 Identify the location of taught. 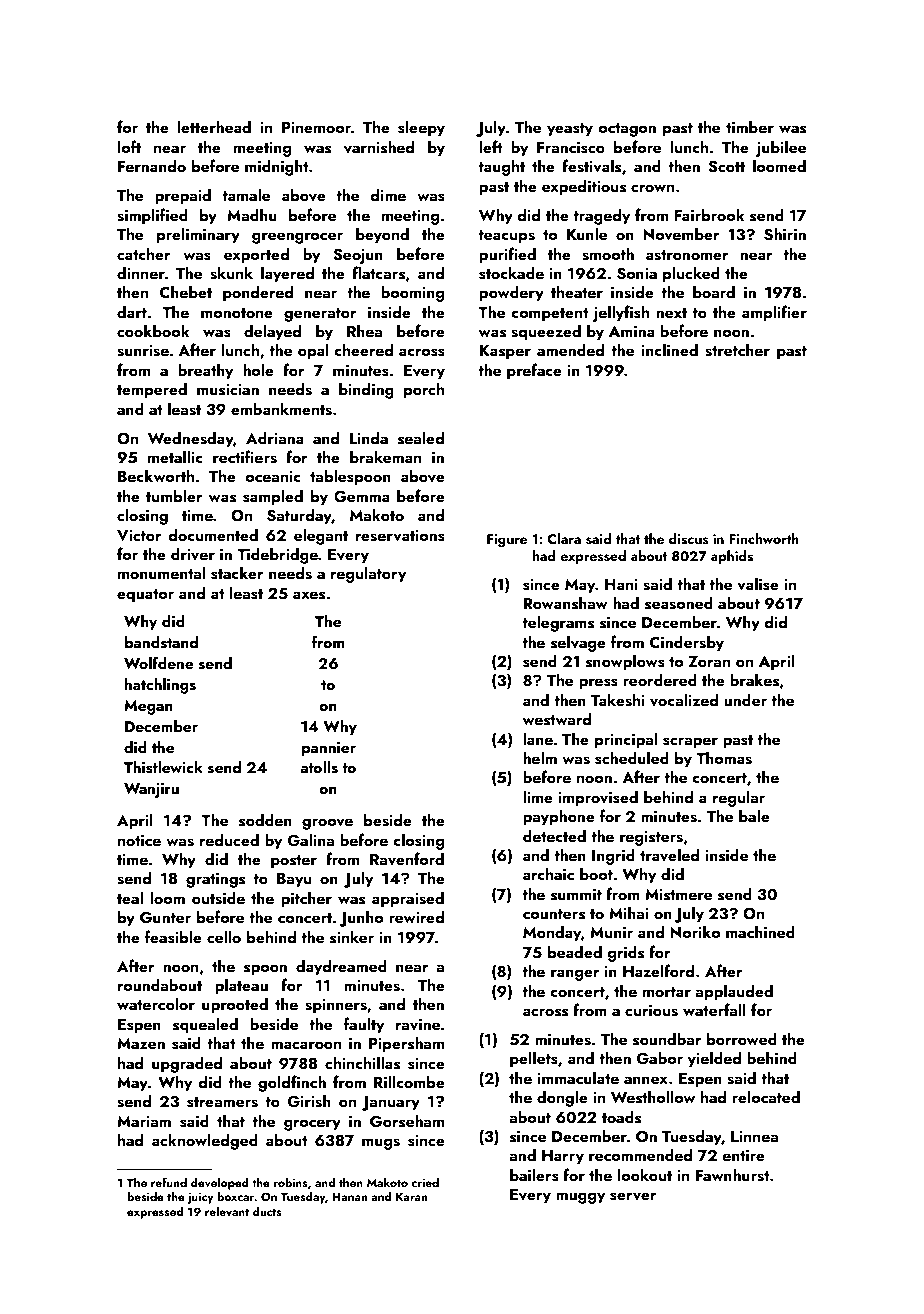
(501, 167).
